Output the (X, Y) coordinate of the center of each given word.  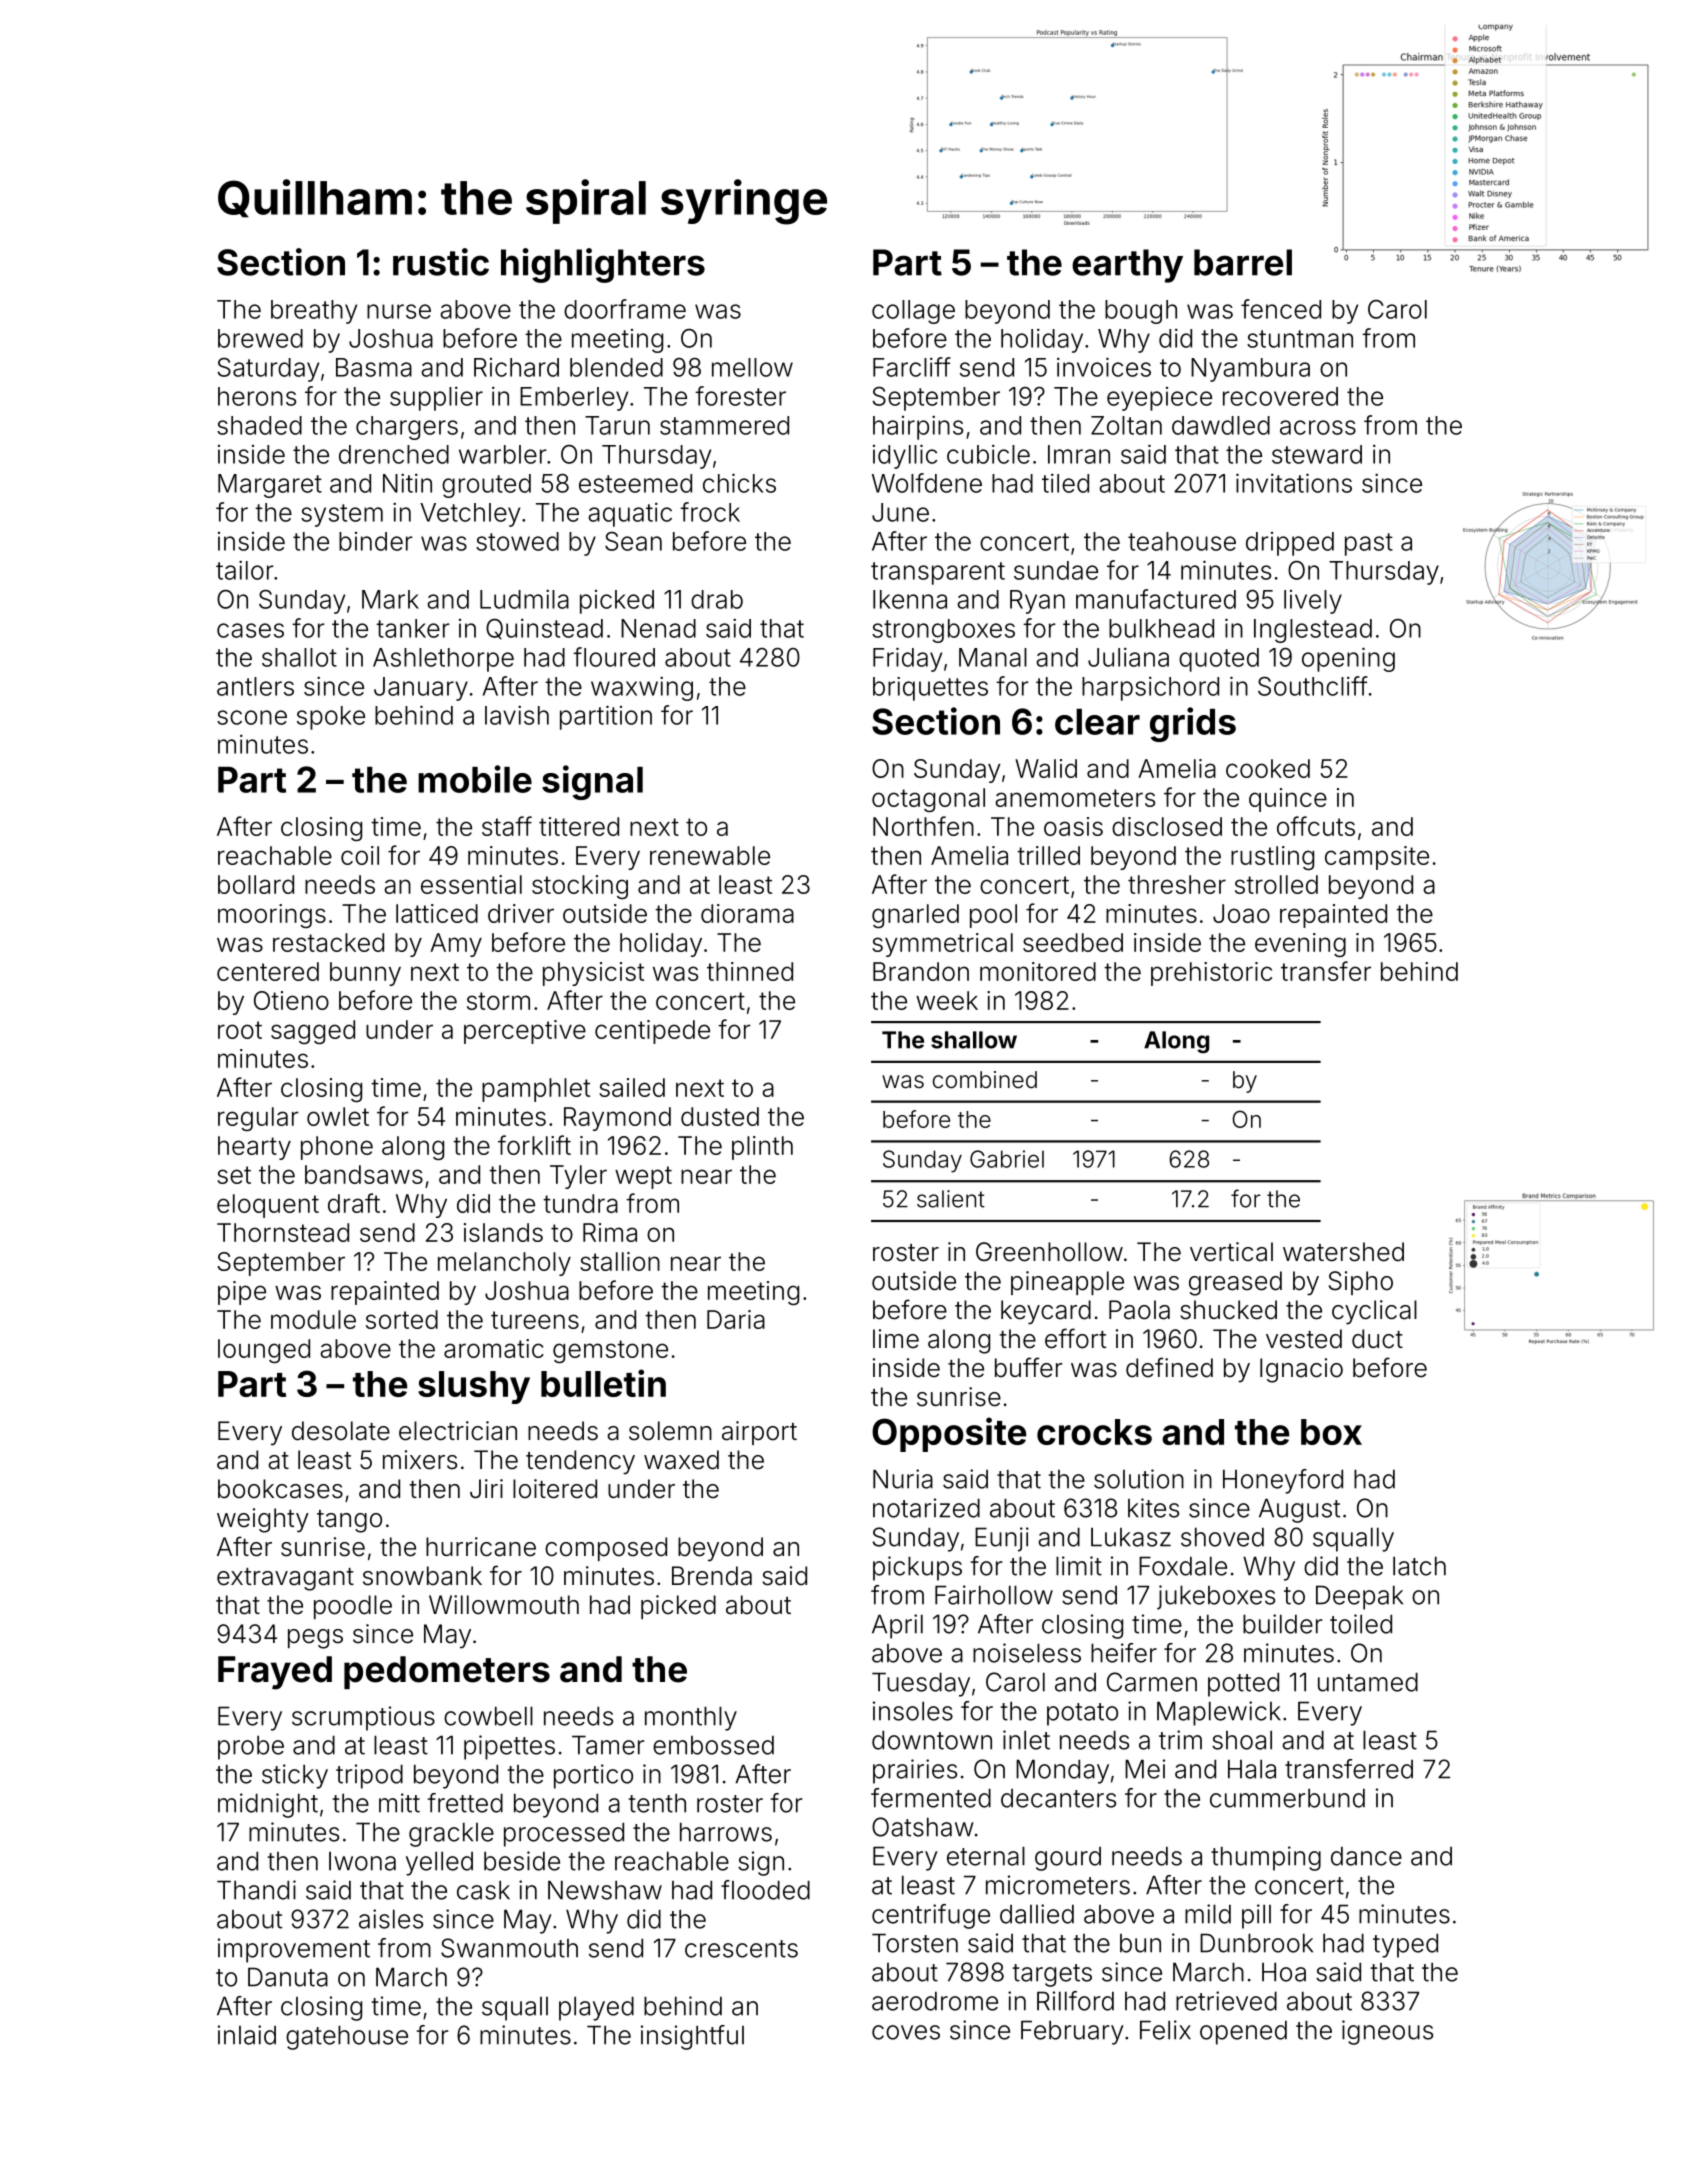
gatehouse (347, 2037)
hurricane (481, 1547)
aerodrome (935, 2001)
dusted (720, 1116)
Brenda (712, 1576)
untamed (1368, 1682)
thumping (1266, 1858)
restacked (328, 942)
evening (1300, 945)
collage (913, 312)
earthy (1127, 266)
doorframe (625, 309)
